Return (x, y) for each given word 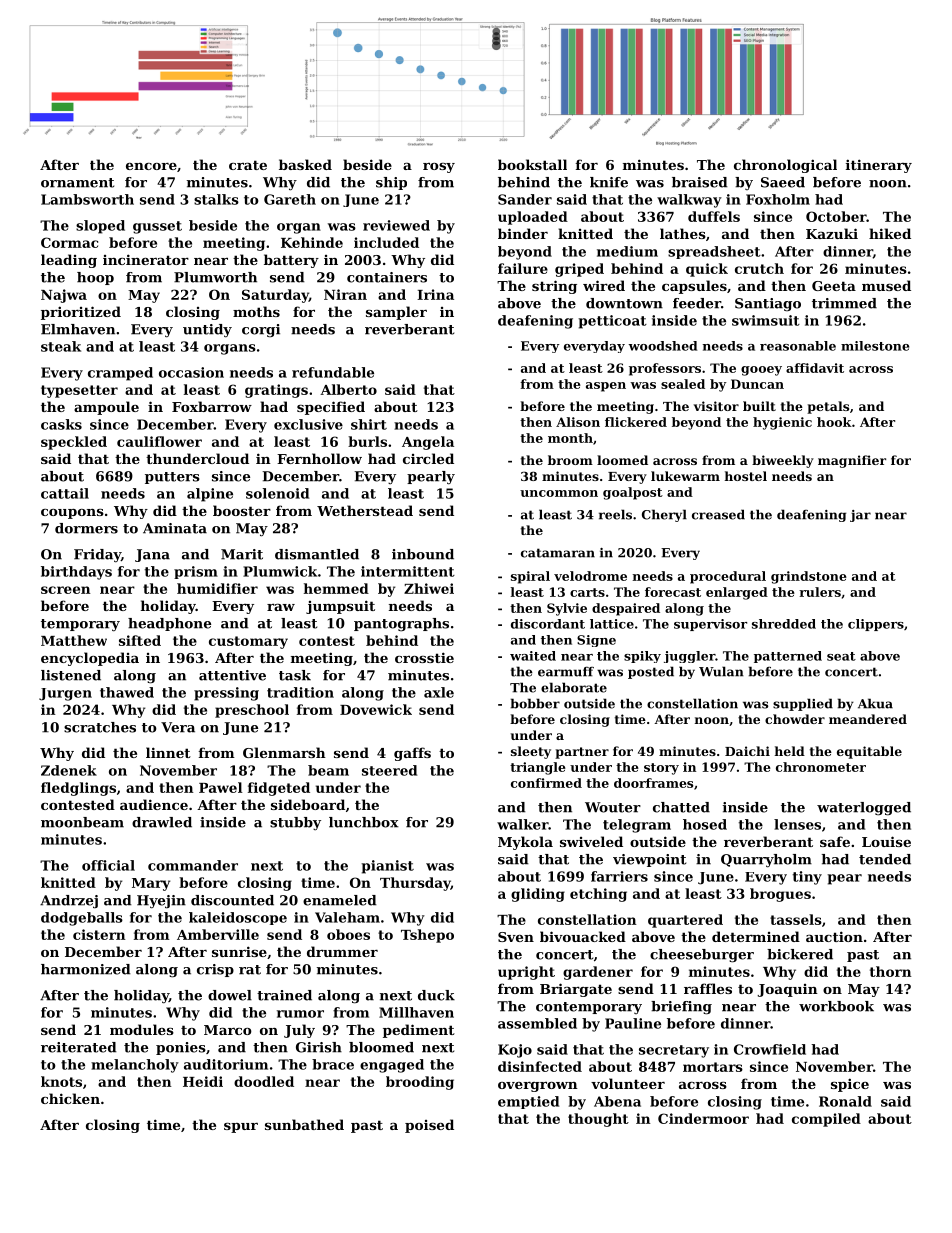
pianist (387, 867)
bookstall (532, 164)
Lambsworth (87, 199)
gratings (276, 391)
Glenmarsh (284, 752)
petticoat (612, 322)
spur (241, 1128)
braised (700, 182)
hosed (705, 824)
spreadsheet (714, 252)
